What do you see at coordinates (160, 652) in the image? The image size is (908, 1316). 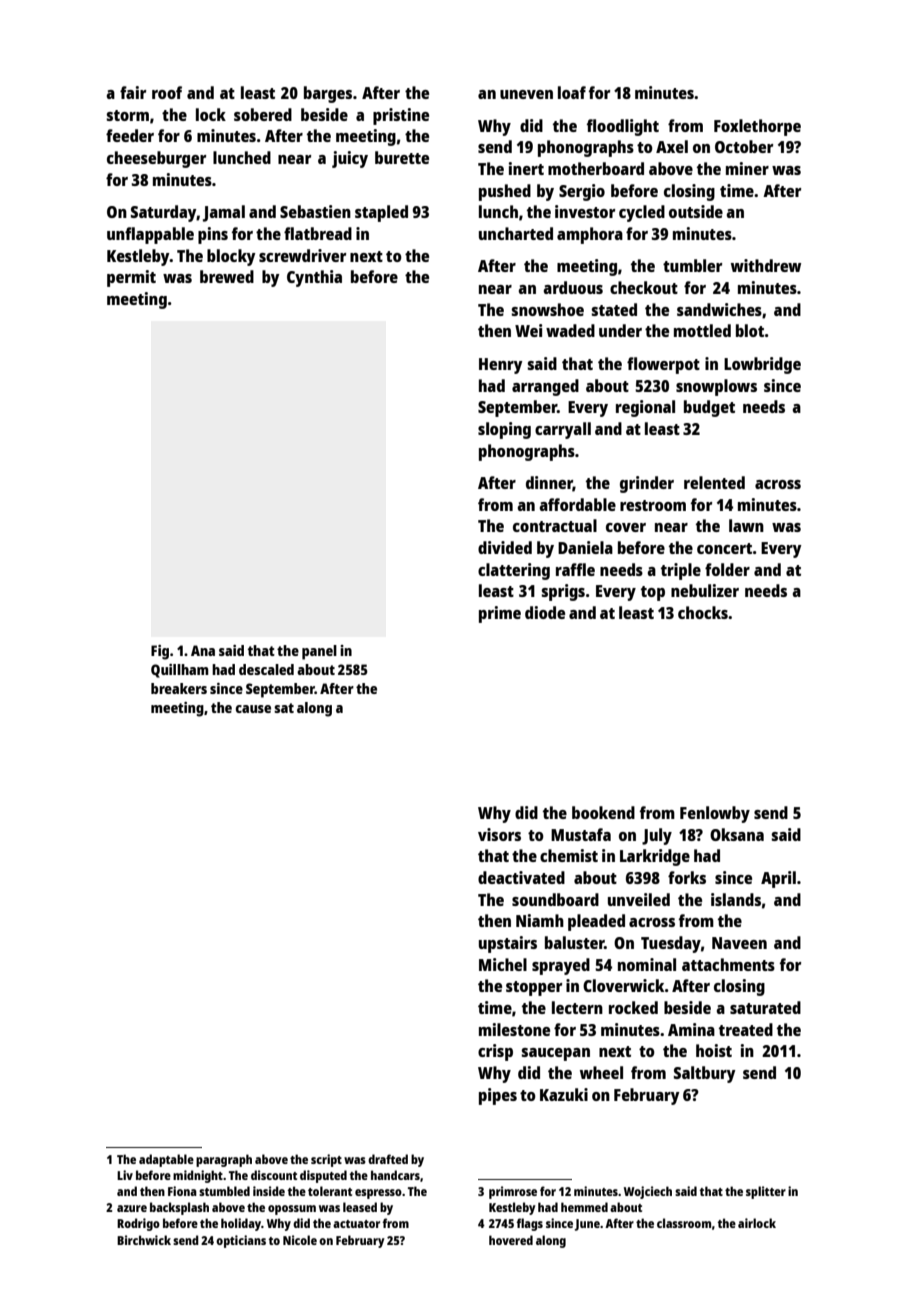 I see `Fig` at bounding box center [160, 652].
